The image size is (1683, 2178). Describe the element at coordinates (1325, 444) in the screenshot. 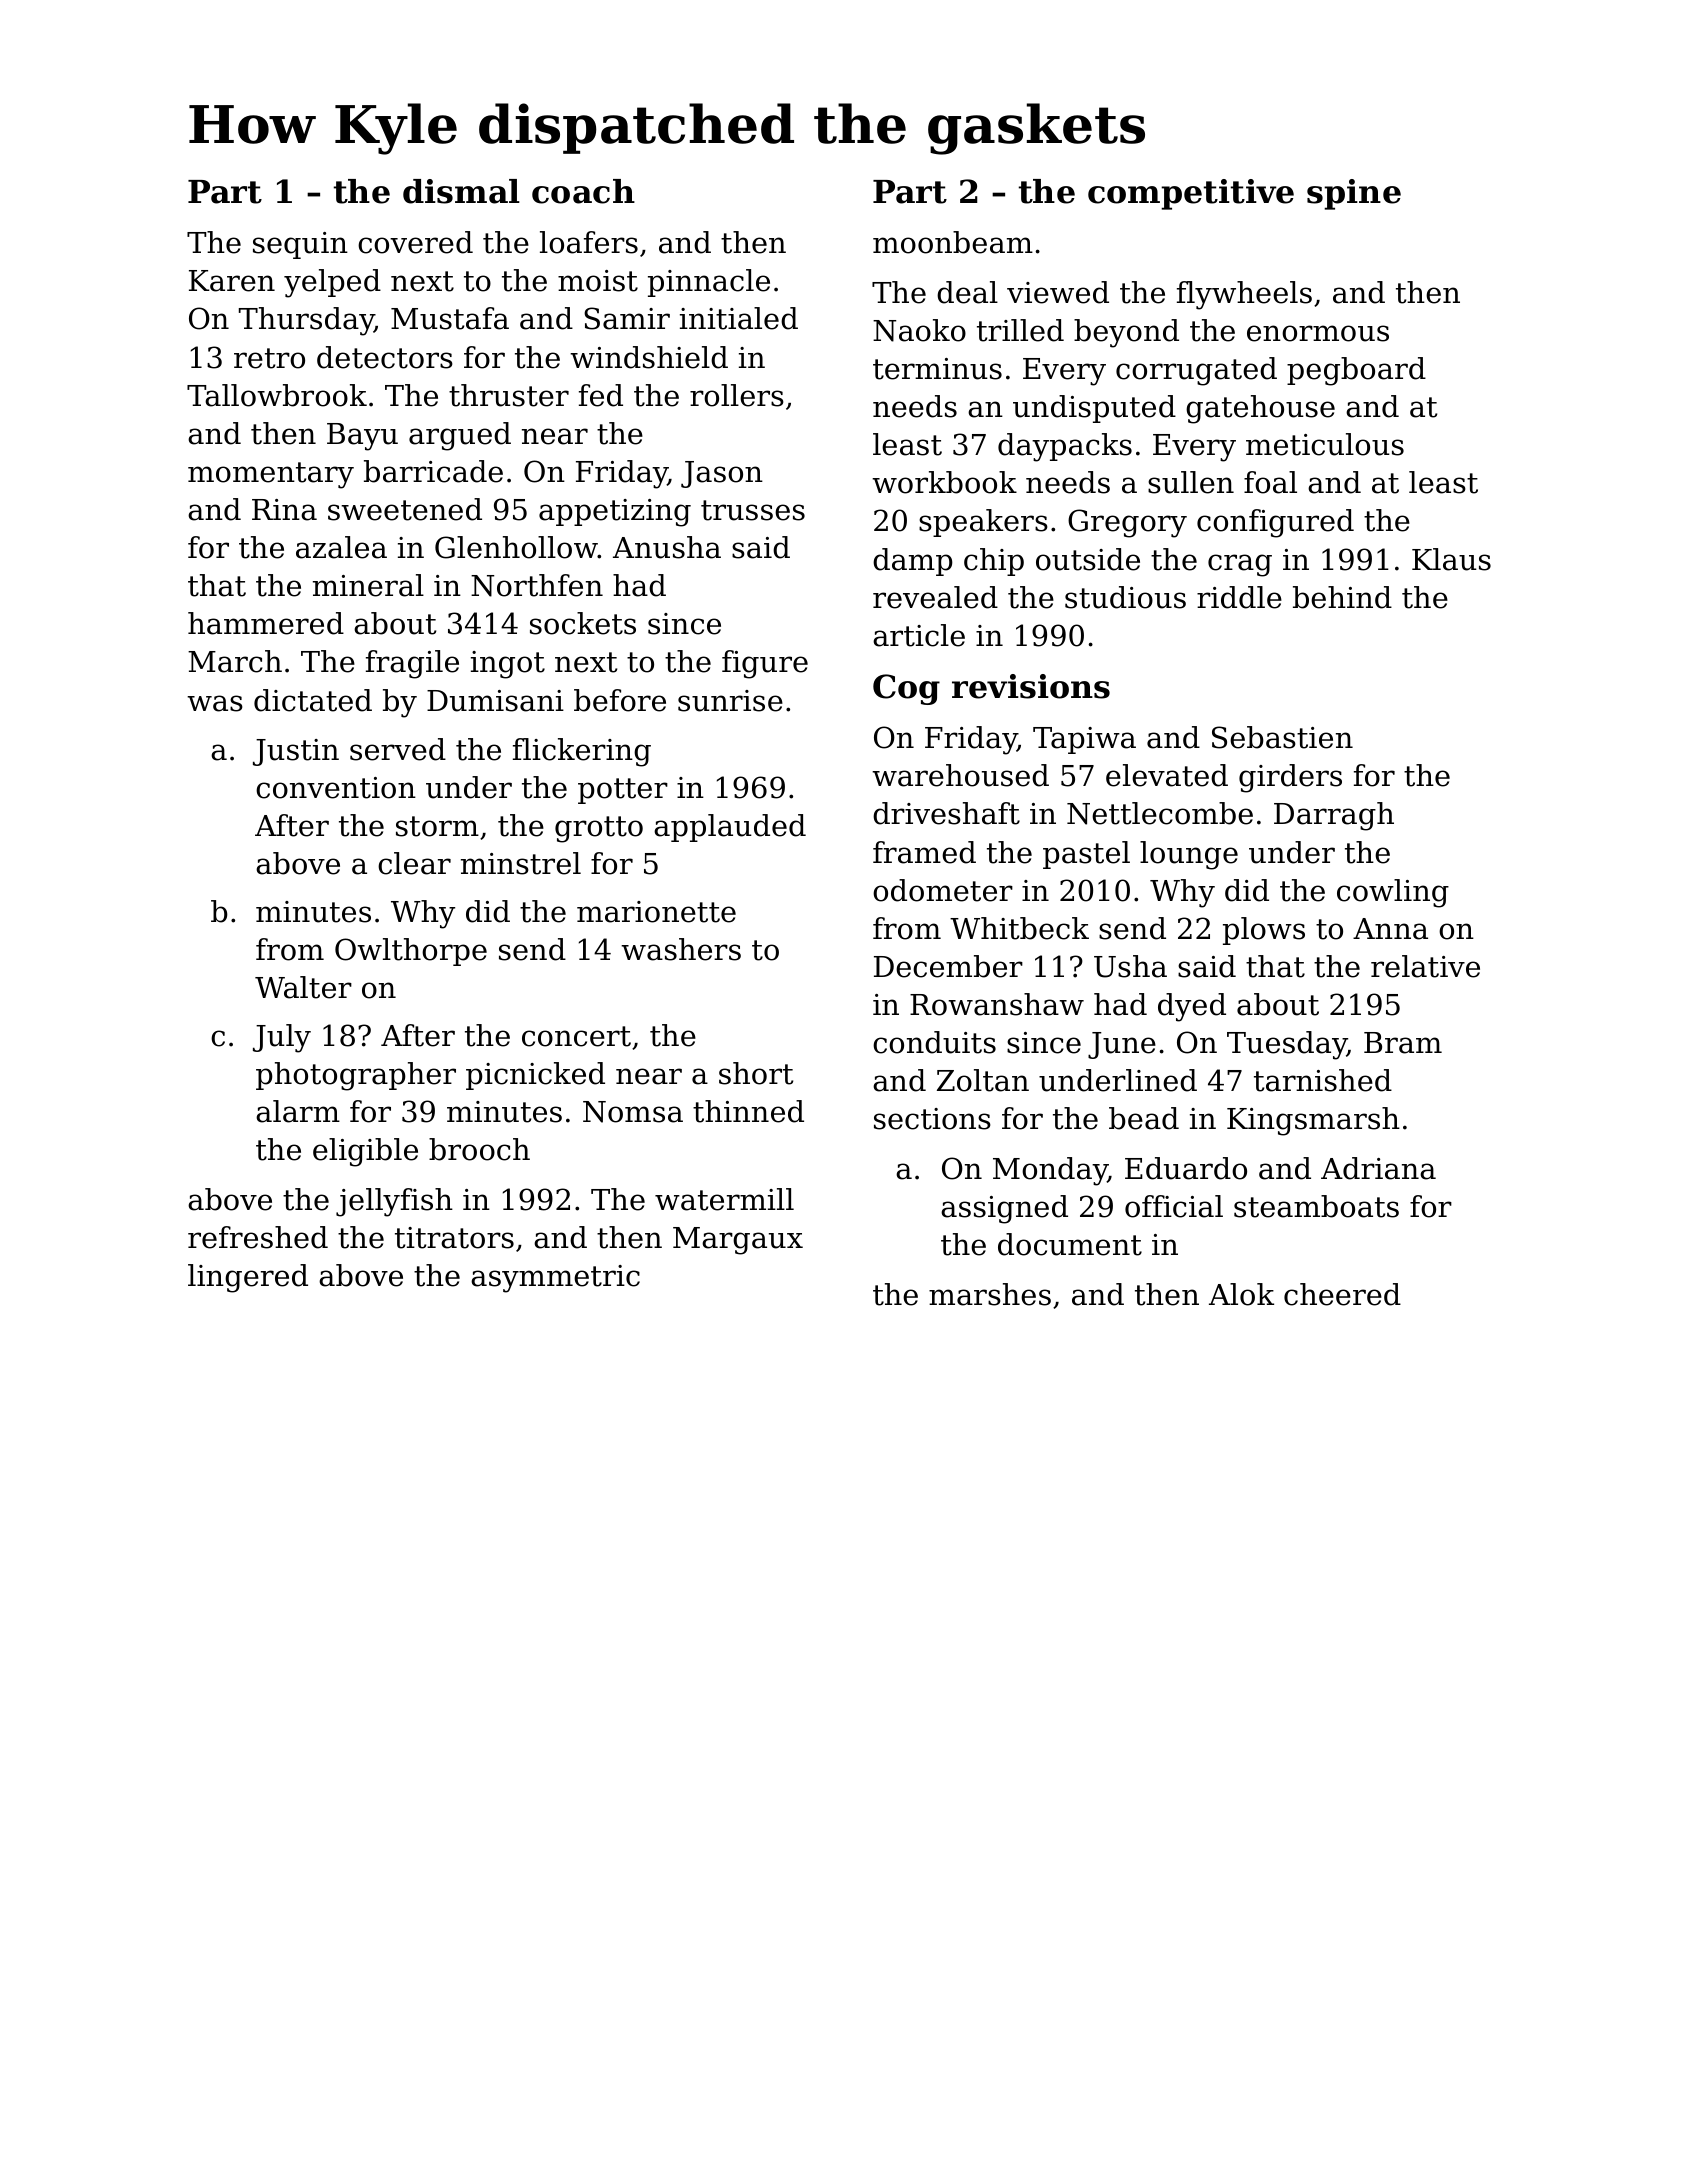

I see `meticulous` at that location.
